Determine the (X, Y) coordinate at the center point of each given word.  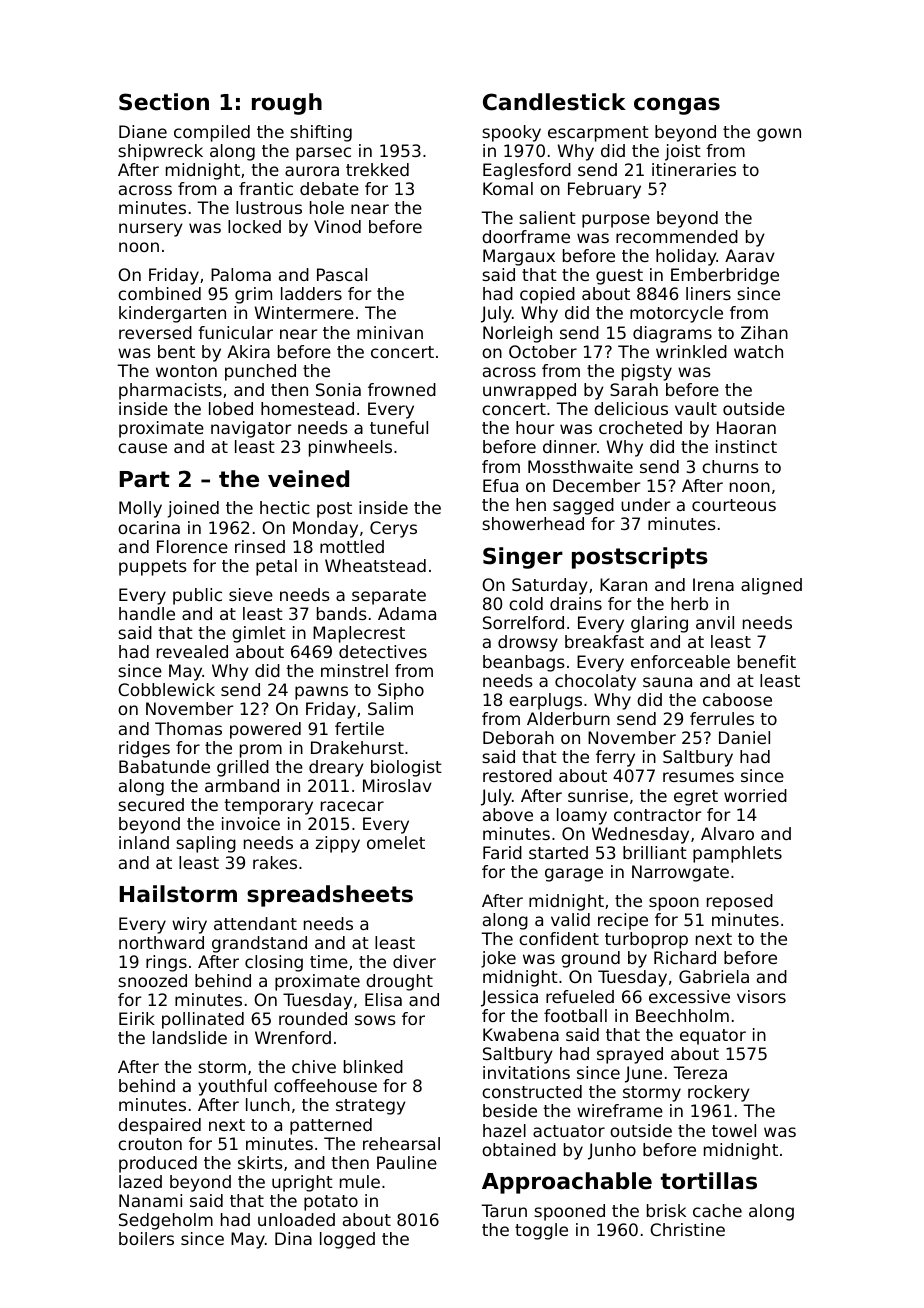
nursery (151, 230)
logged (347, 1240)
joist (683, 152)
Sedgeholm (166, 1221)
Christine (687, 1229)
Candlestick (554, 102)
